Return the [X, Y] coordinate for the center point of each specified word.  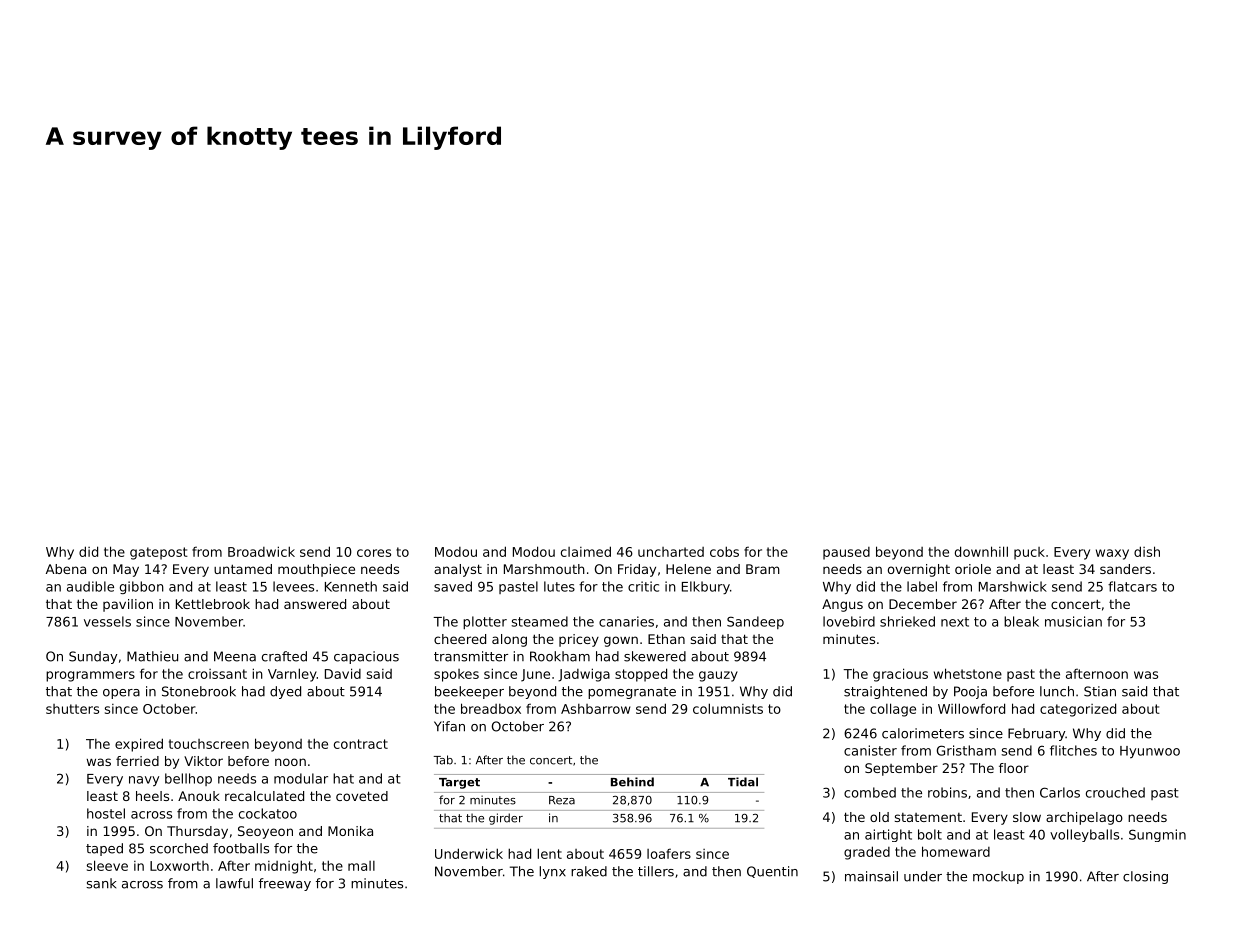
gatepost [159, 553]
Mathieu [152, 656]
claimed [586, 551]
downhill [981, 551]
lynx [552, 872]
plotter [485, 622]
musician [1073, 621]
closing [1145, 877]
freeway [285, 884]
